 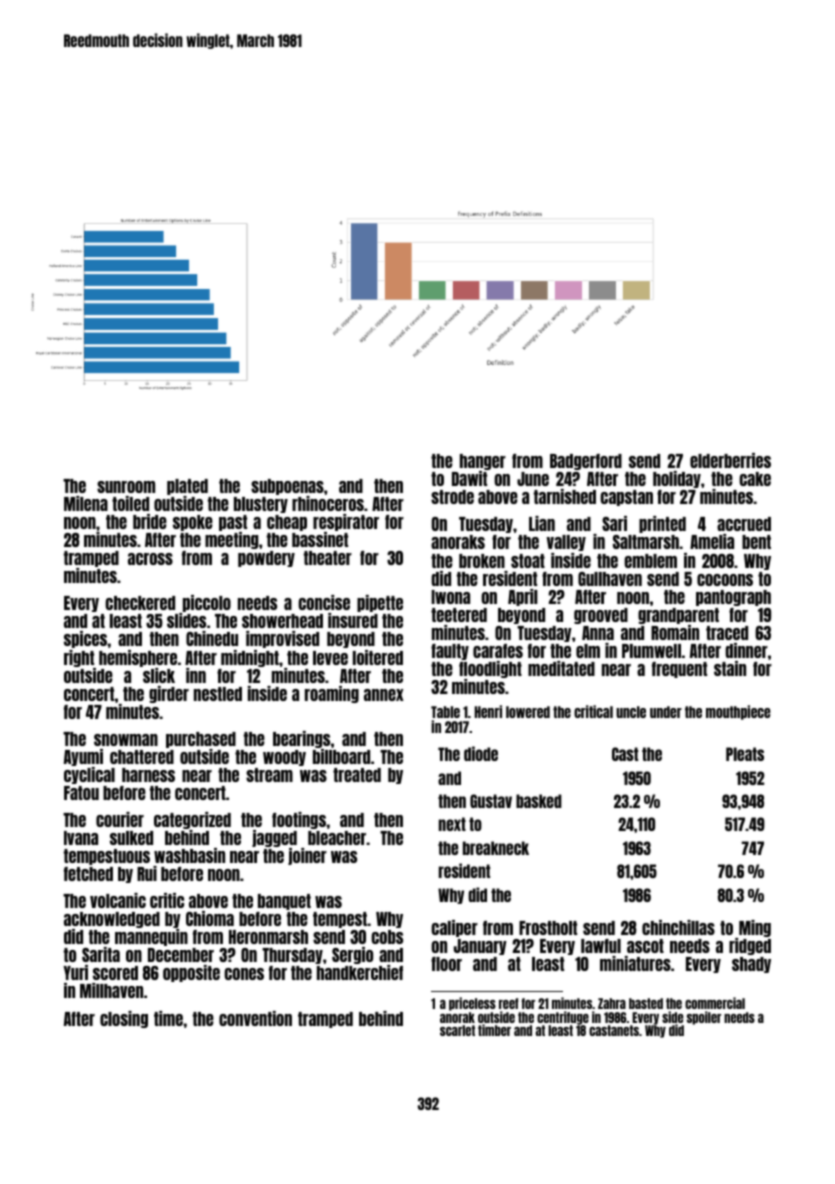 What do you see at coordinates (472, 1004) in the document?
I see `priceless` at bounding box center [472, 1004].
